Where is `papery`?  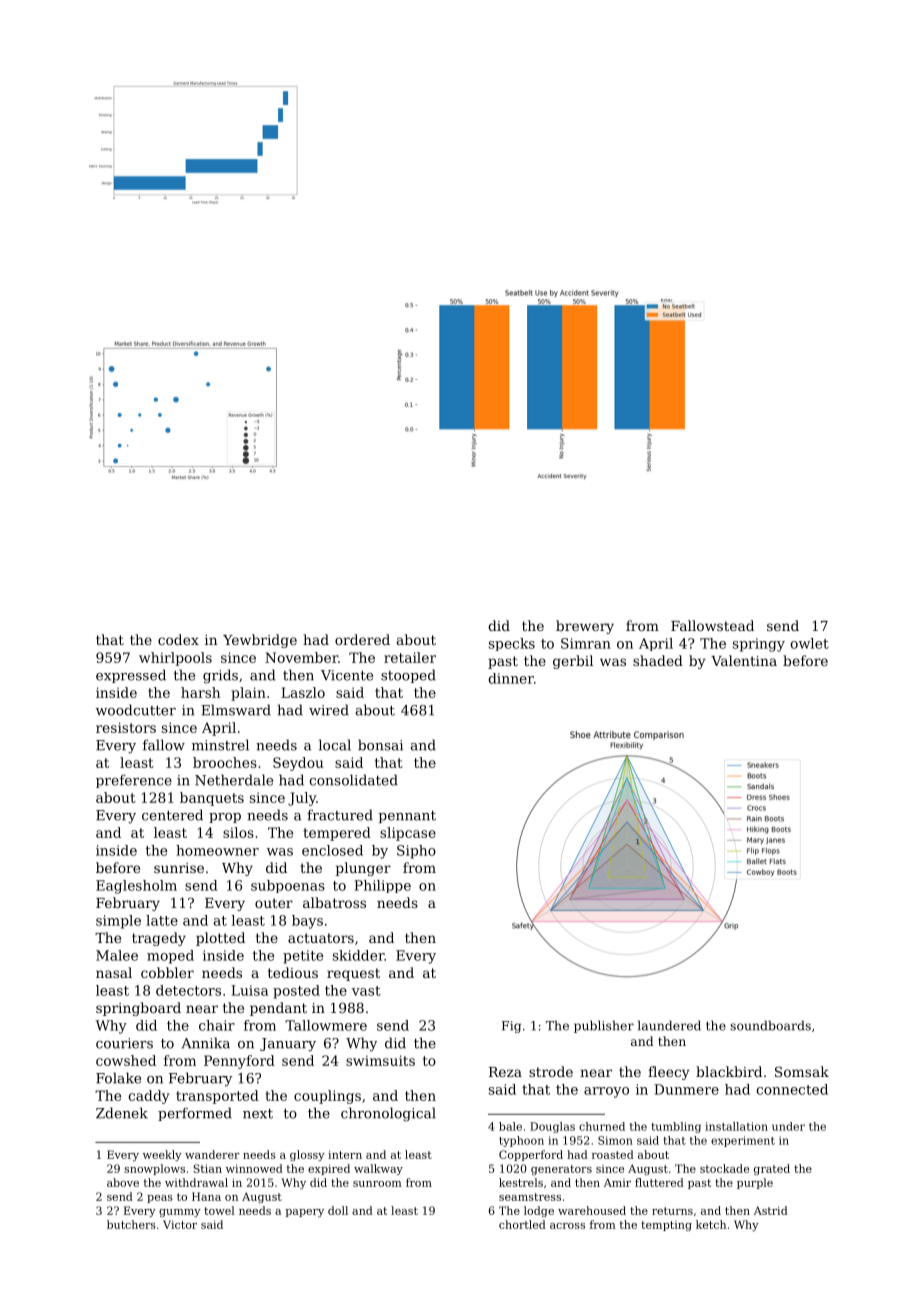 papery is located at coordinates (305, 1213).
